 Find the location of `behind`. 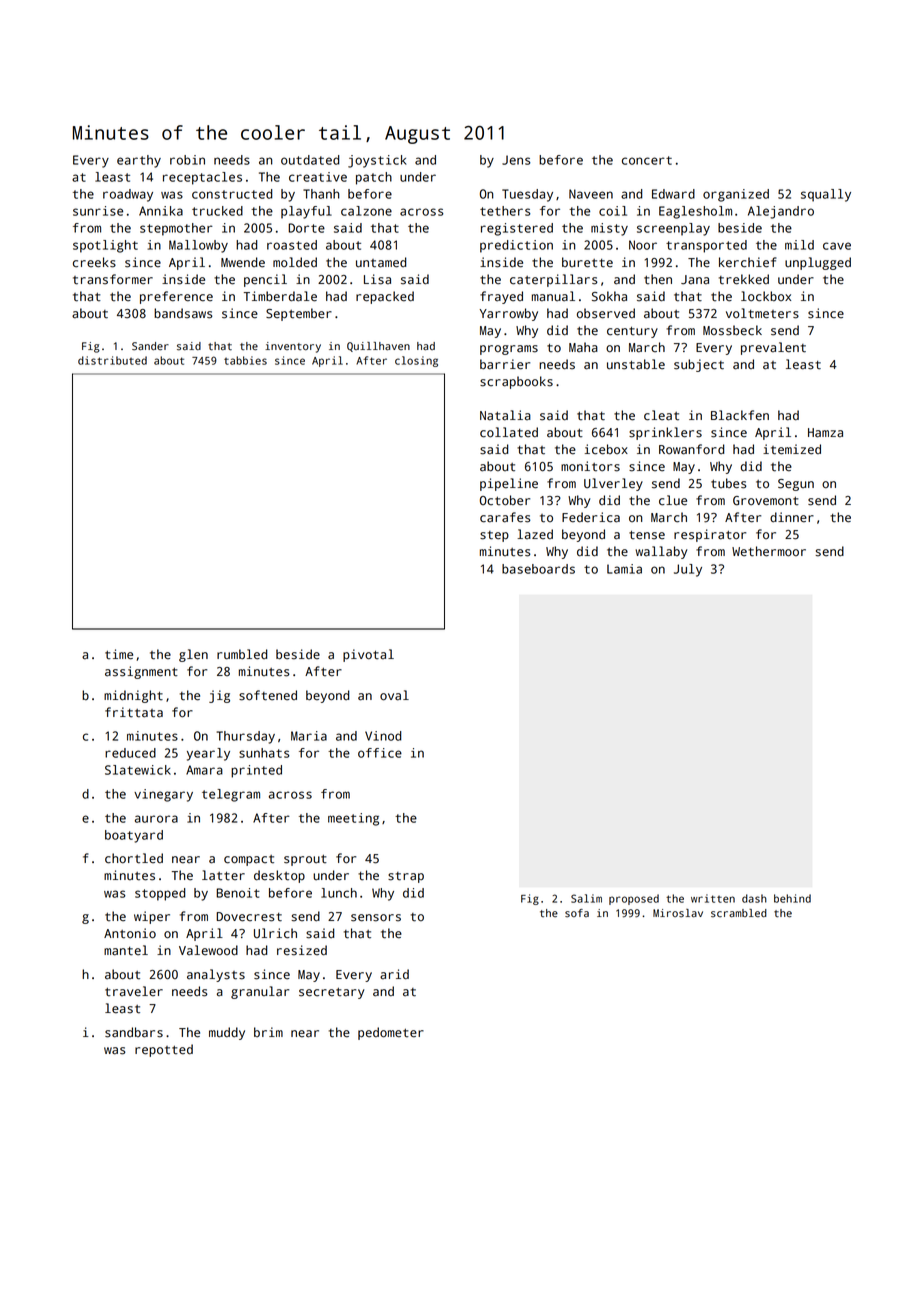

behind is located at coordinates (792, 898).
